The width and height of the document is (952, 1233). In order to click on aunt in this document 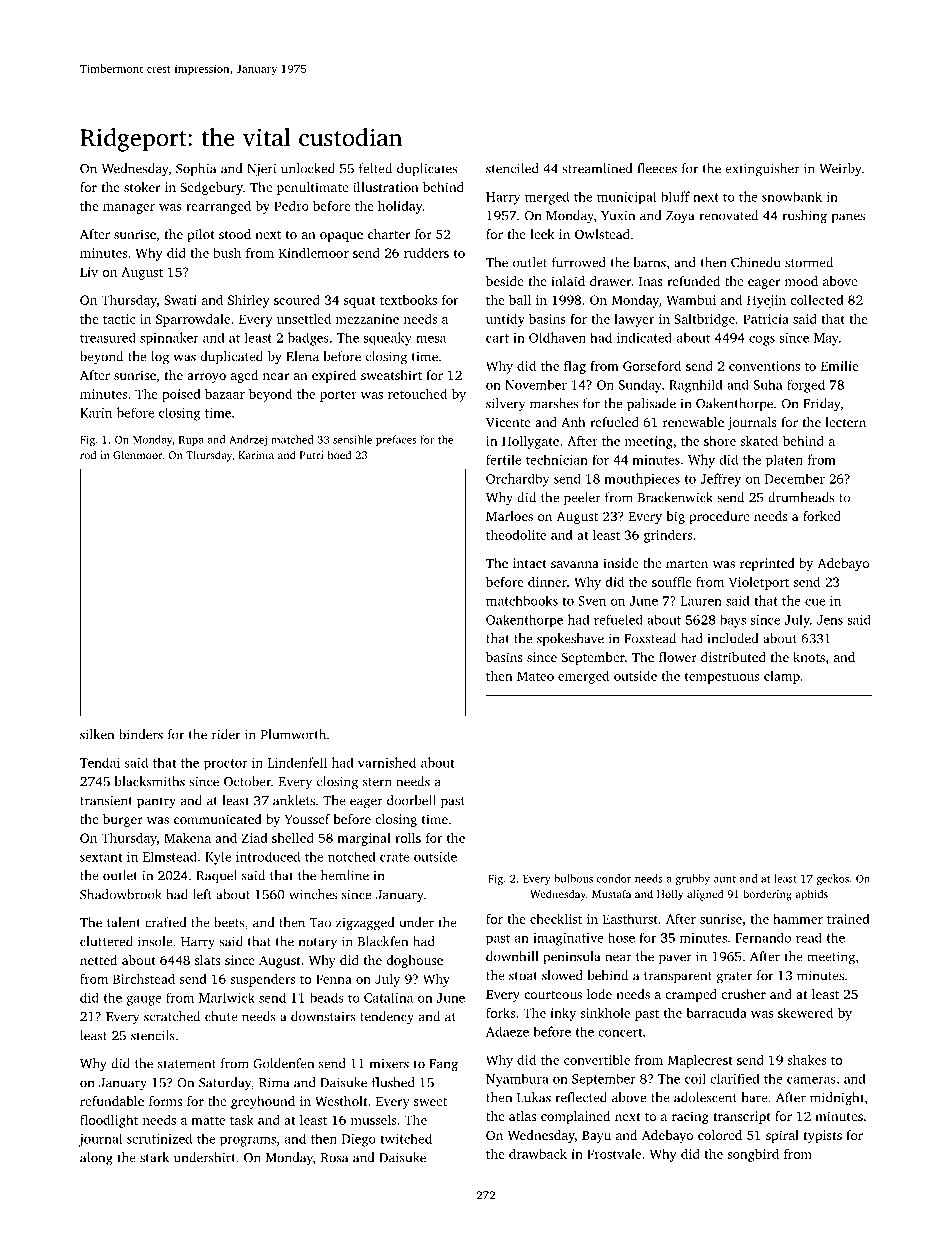, I will do `click(725, 879)`.
